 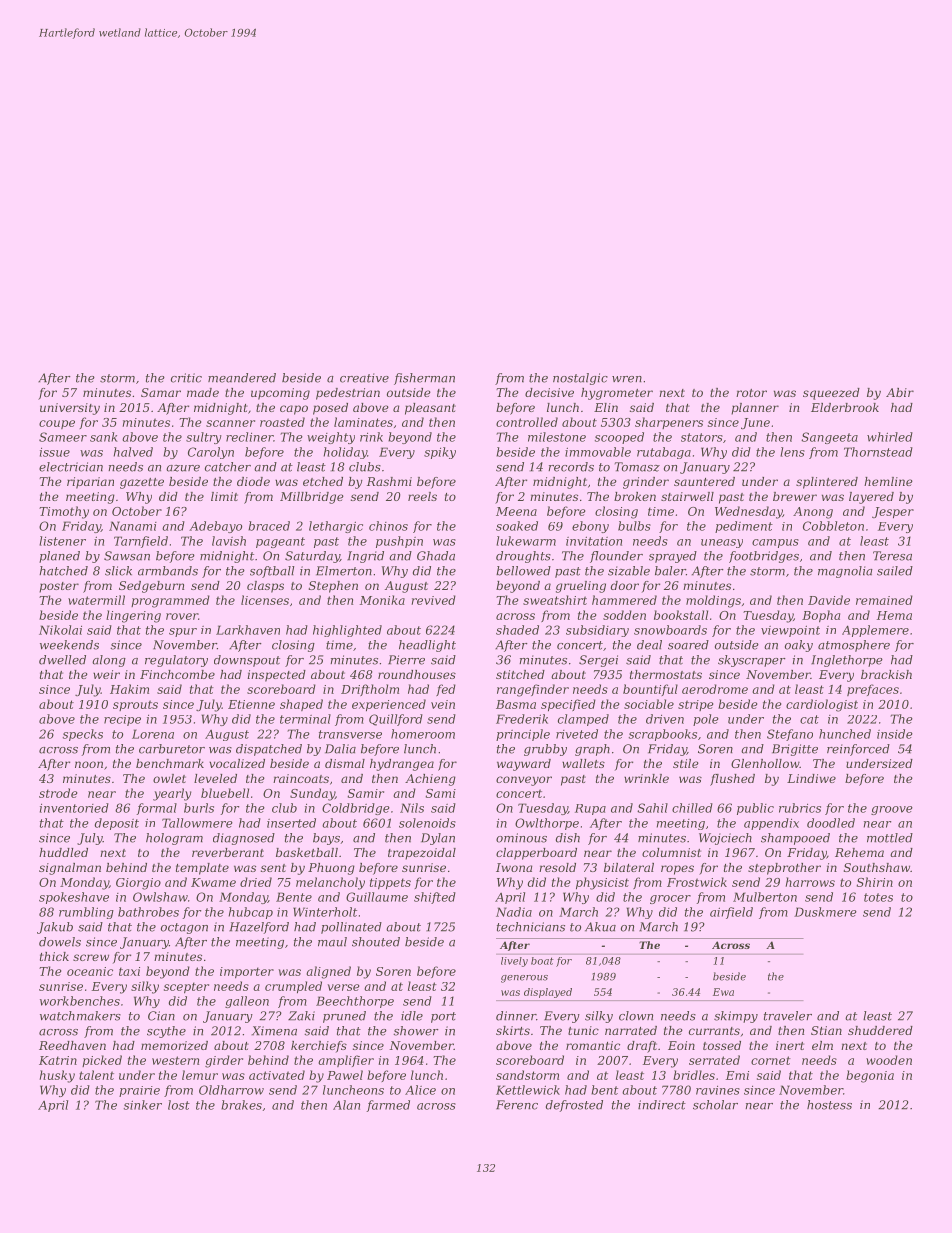 What do you see at coordinates (549, 392) in the image?
I see `decisive` at bounding box center [549, 392].
